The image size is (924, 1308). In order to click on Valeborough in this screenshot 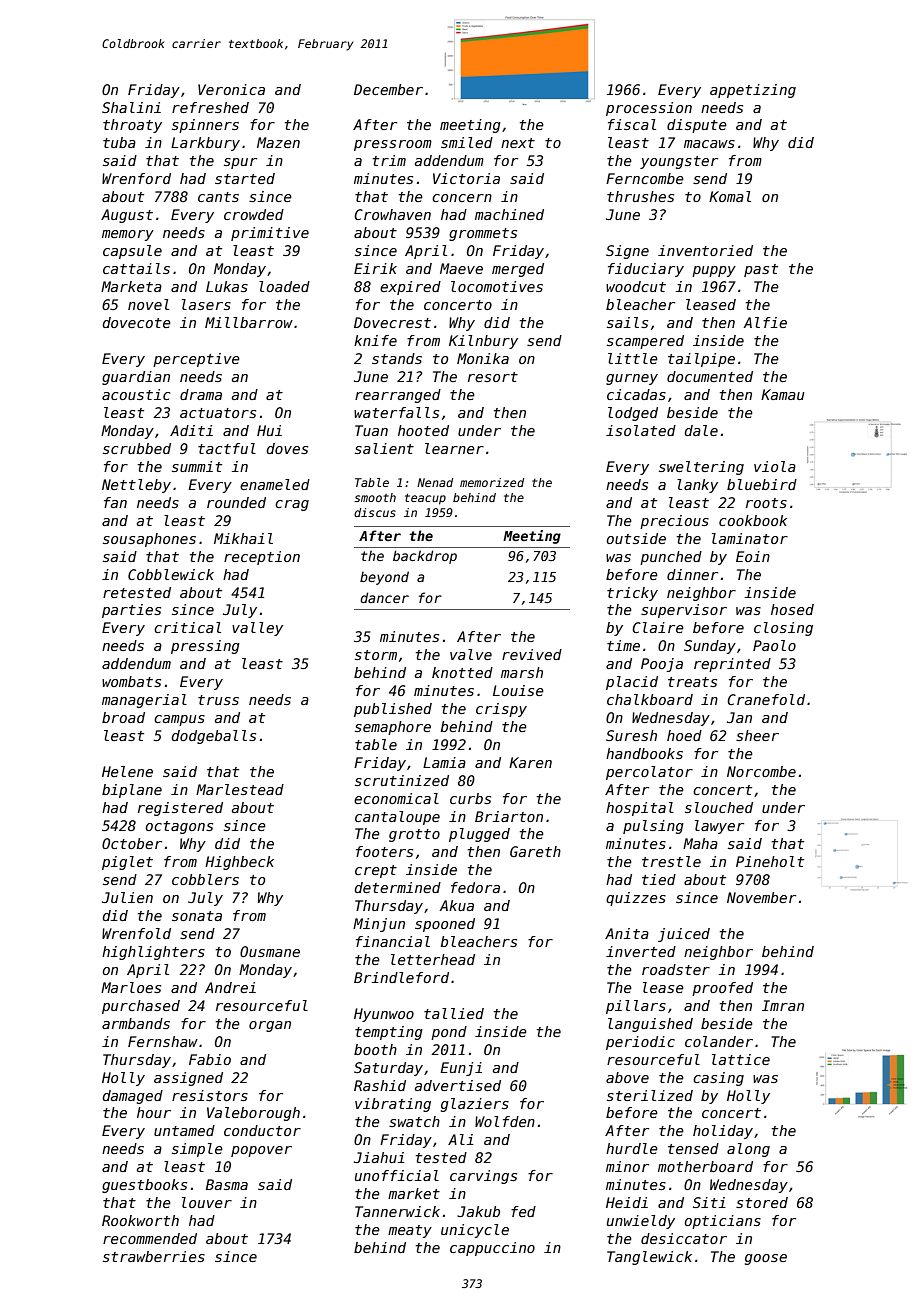, I will do `click(253, 1114)`.
